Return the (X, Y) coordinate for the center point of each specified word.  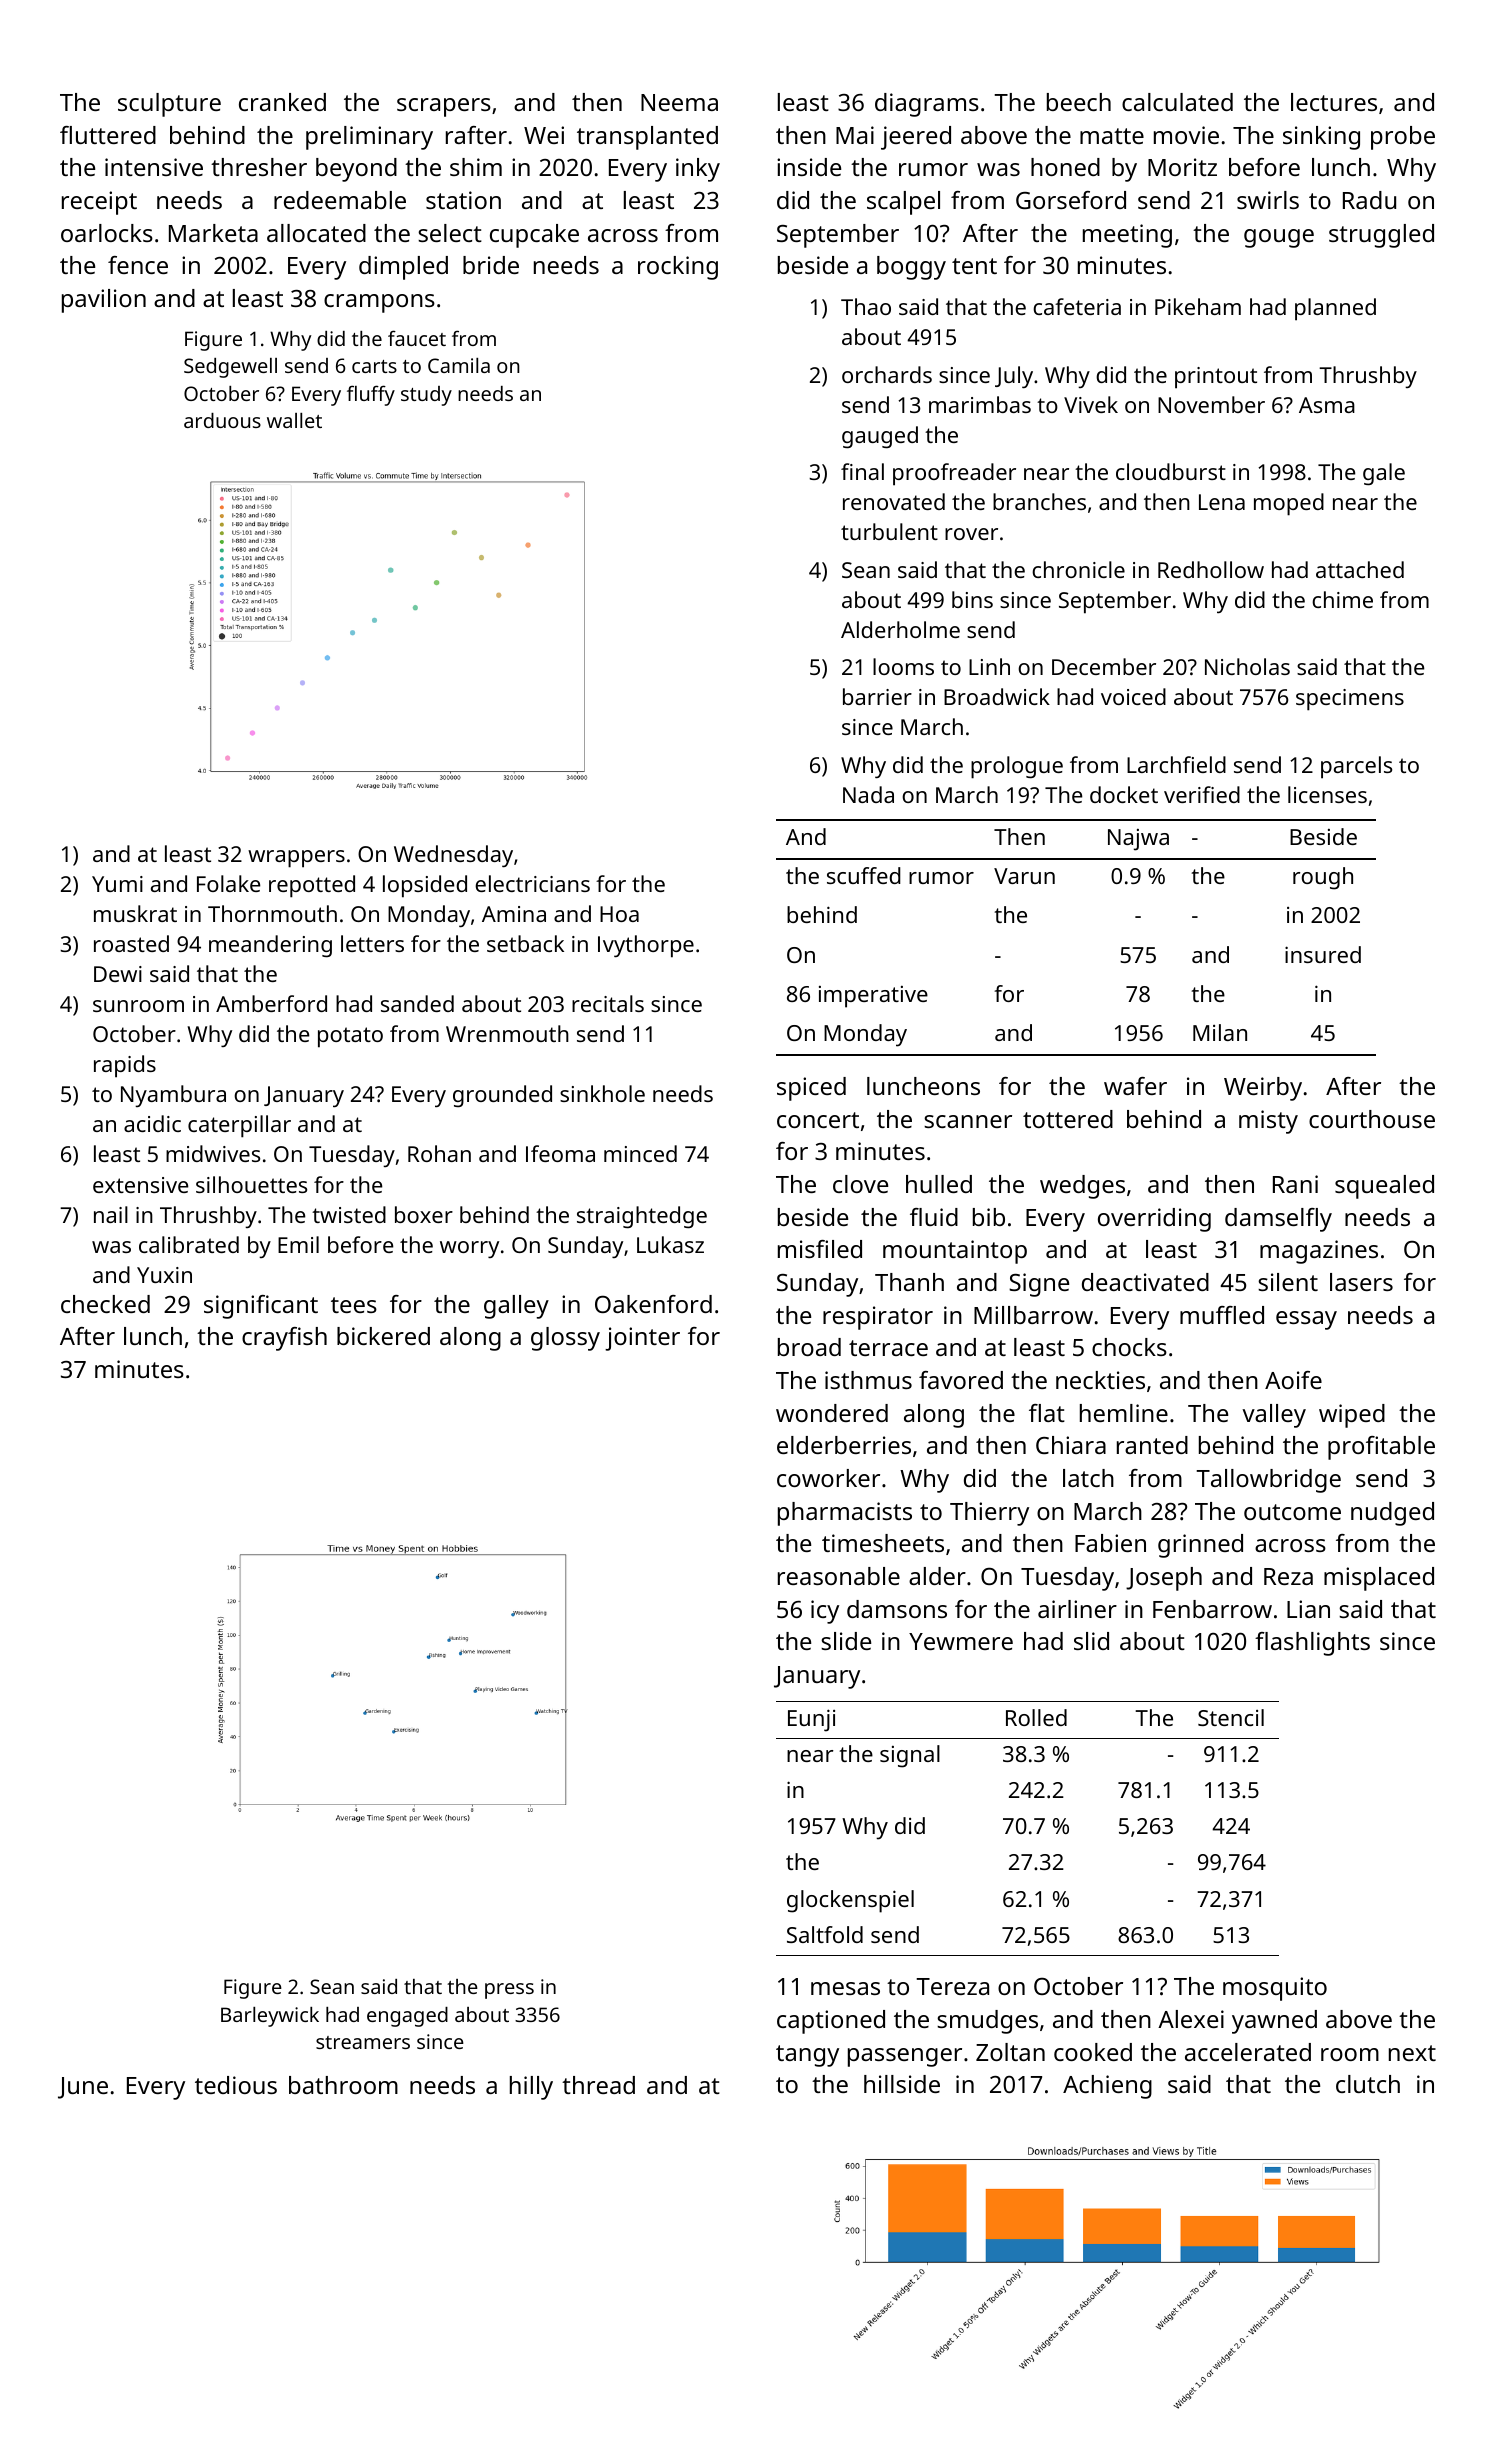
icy (825, 1612)
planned (1335, 309)
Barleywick (270, 2017)
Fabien (1110, 1543)
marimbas (980, 404)
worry (469, 1249)
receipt (99, 203)
